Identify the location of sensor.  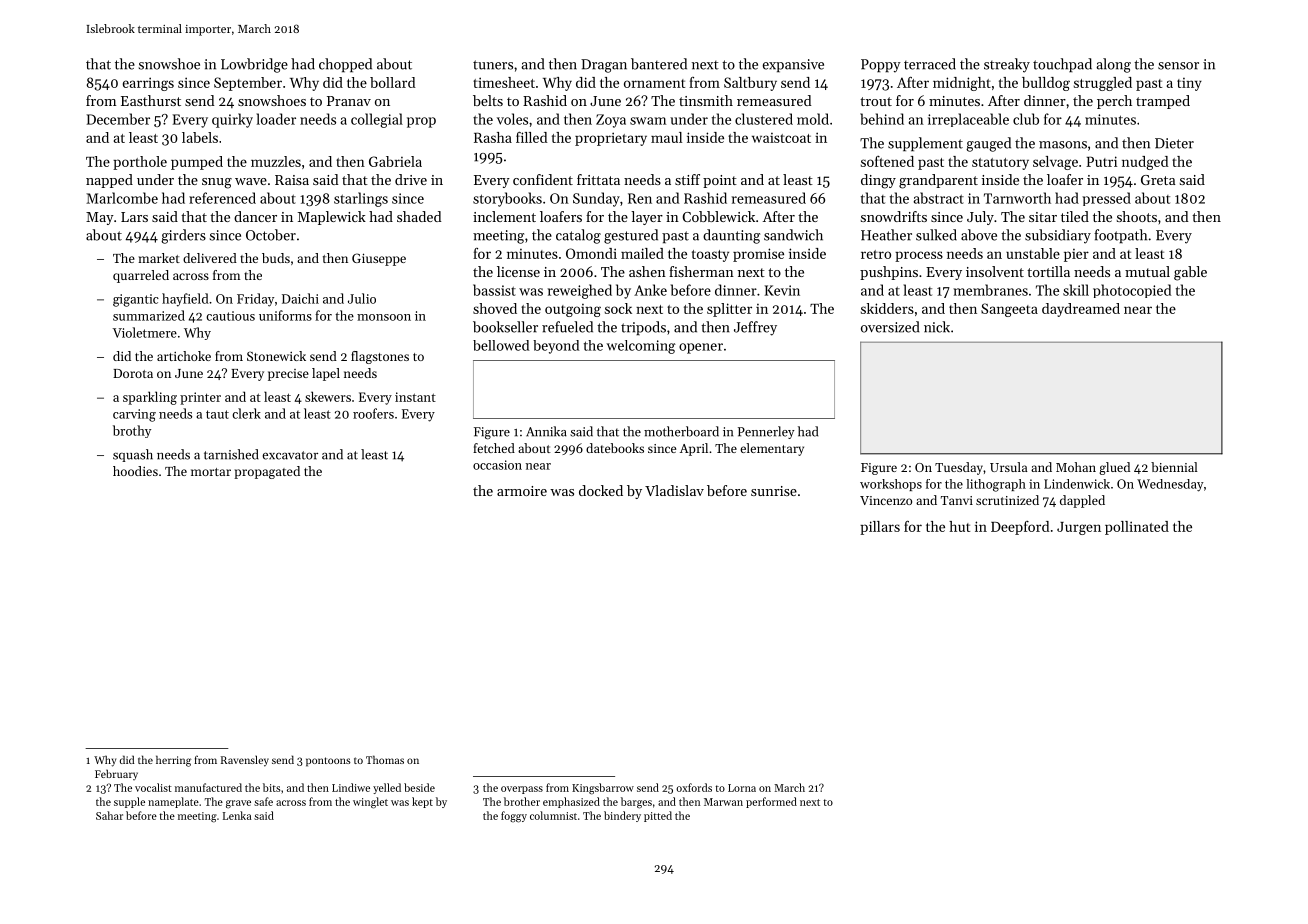
(1178, 66).
